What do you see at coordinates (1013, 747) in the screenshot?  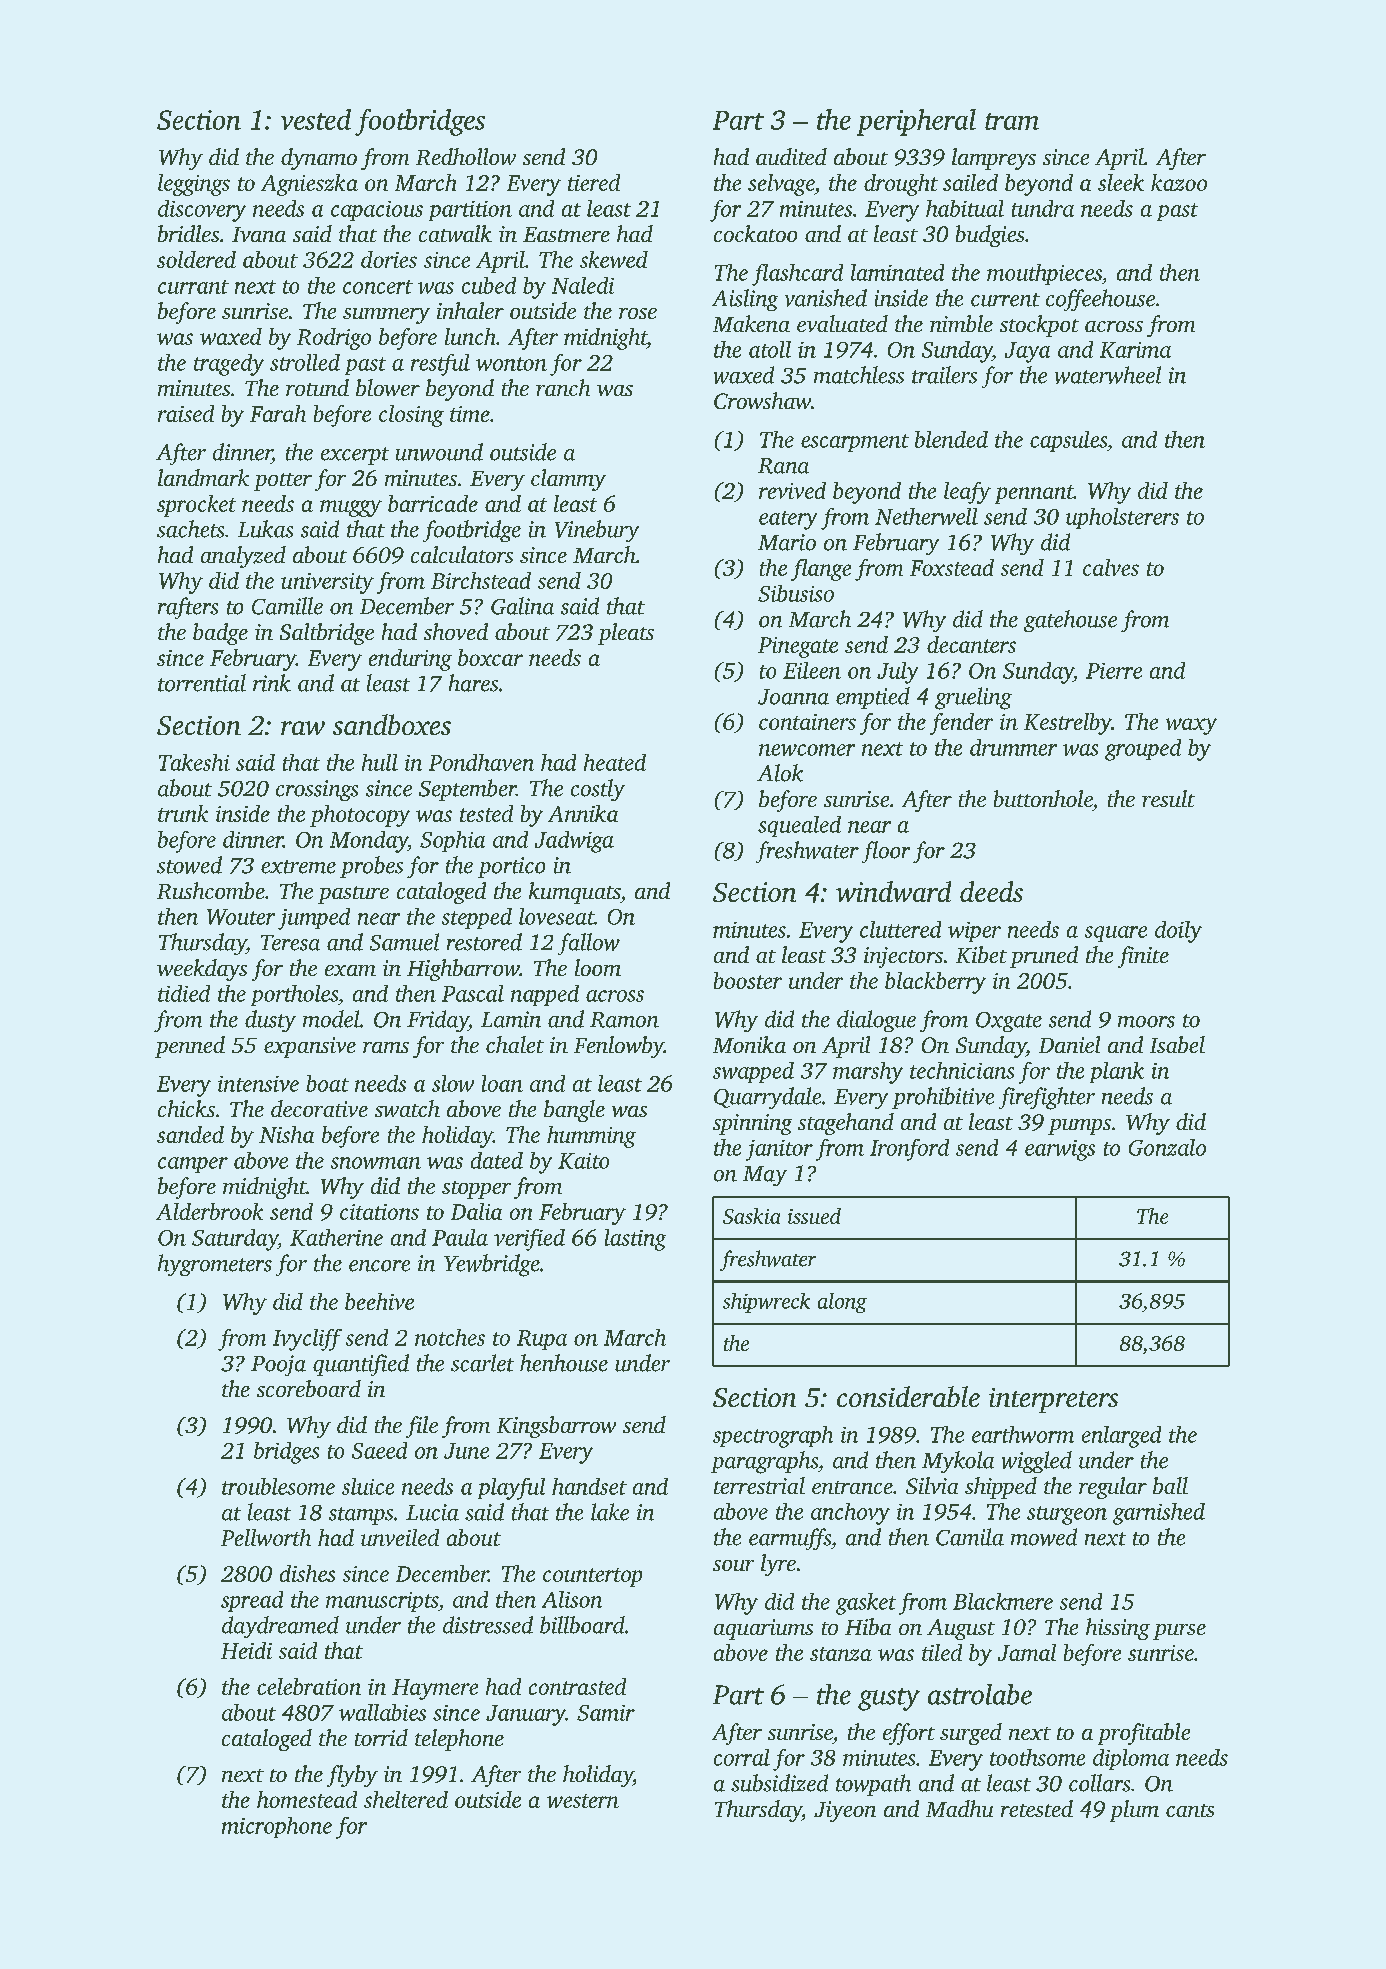 I see `drummer` at bounding box center [1013, 747].
